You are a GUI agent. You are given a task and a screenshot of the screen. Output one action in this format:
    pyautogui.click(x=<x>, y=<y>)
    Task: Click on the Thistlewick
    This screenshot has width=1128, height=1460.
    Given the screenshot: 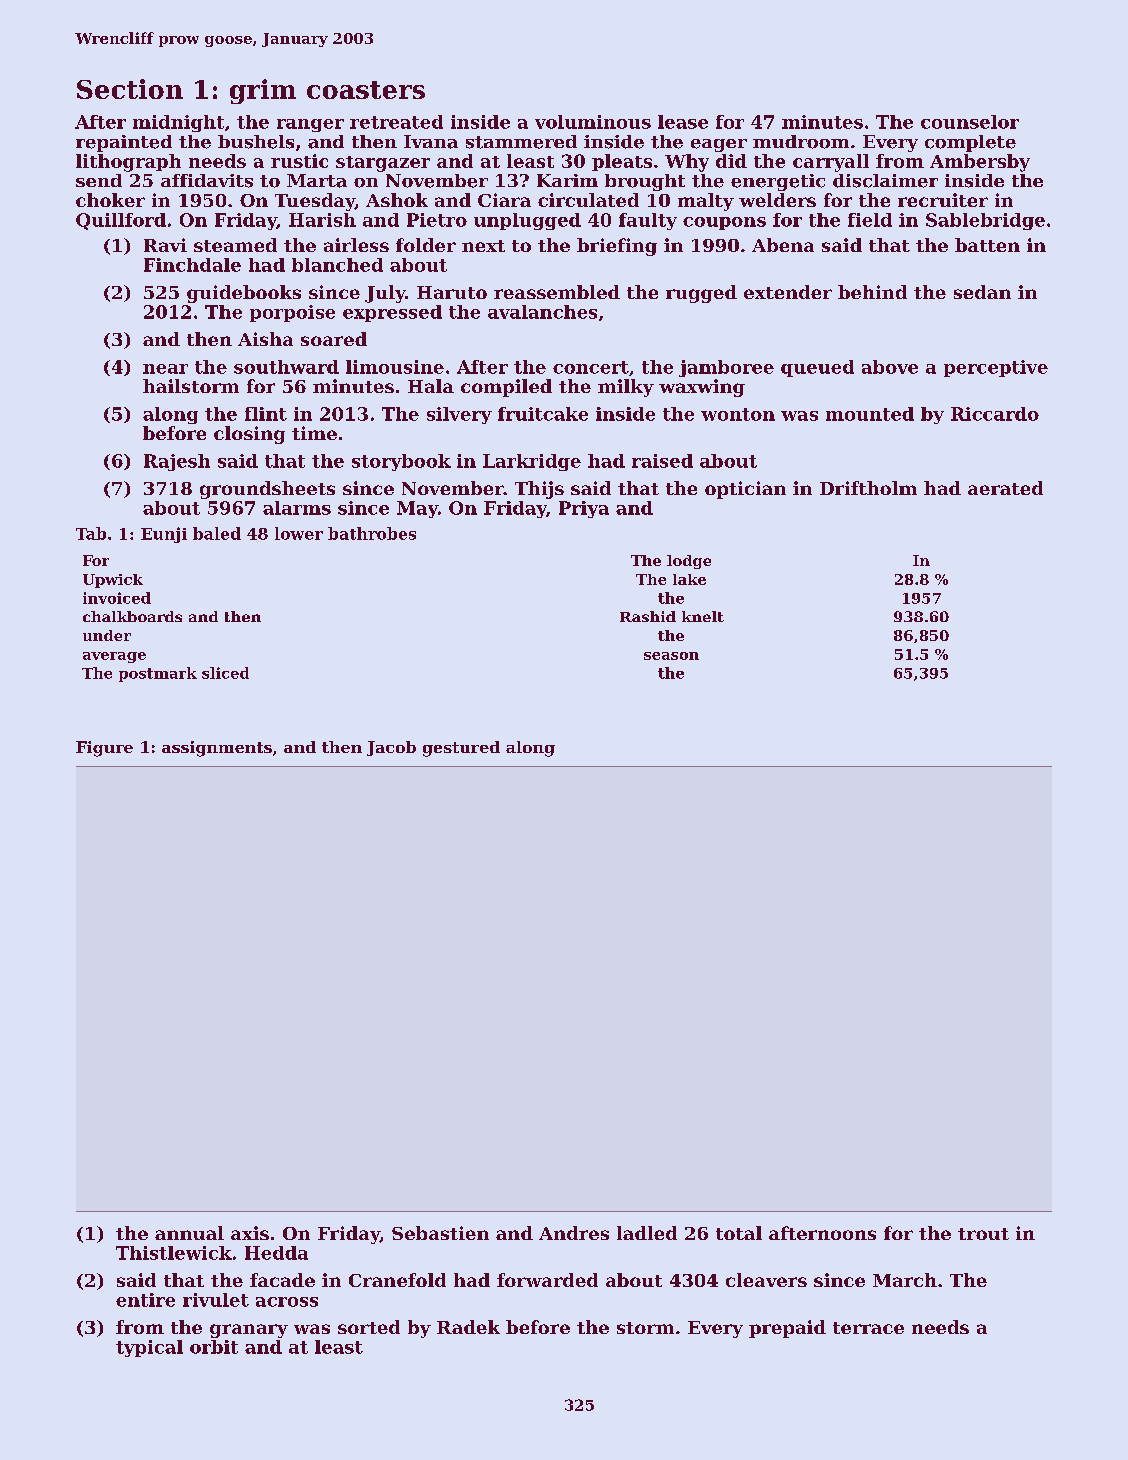 What is the action you would take?
    pyautogui.click(x=174, y=1253)
